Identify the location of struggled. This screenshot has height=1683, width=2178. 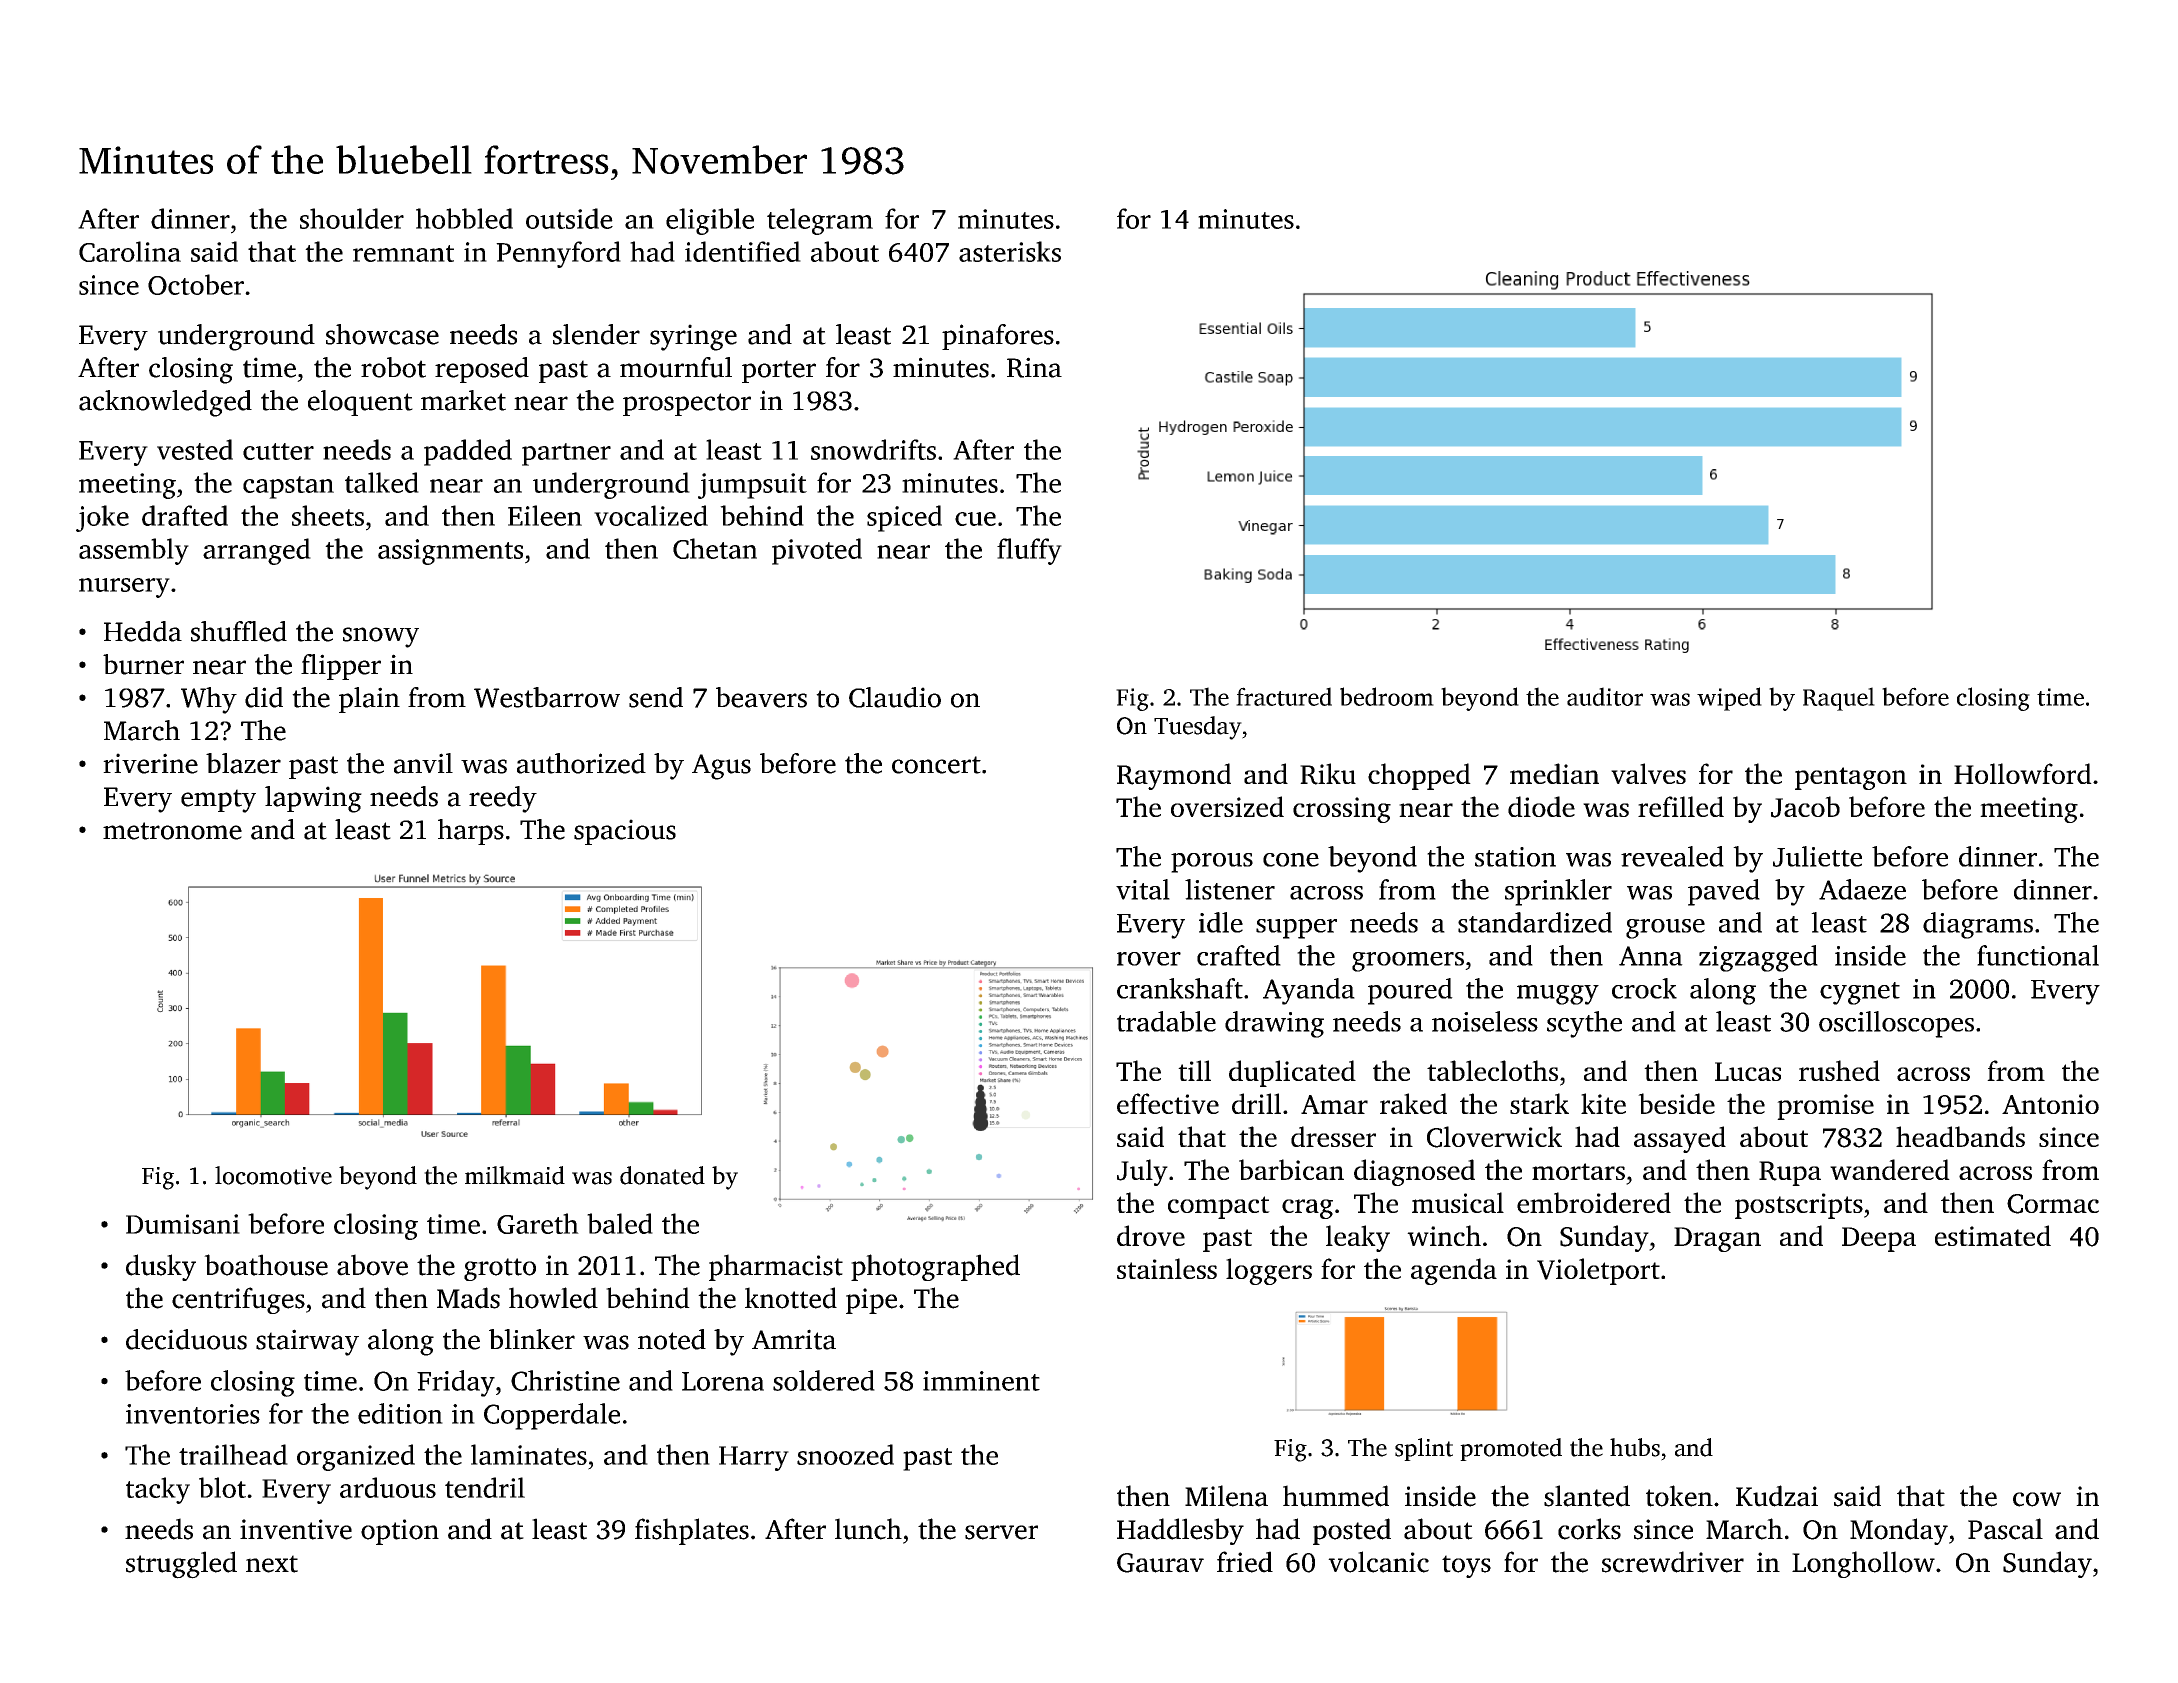
(181, 1565).
